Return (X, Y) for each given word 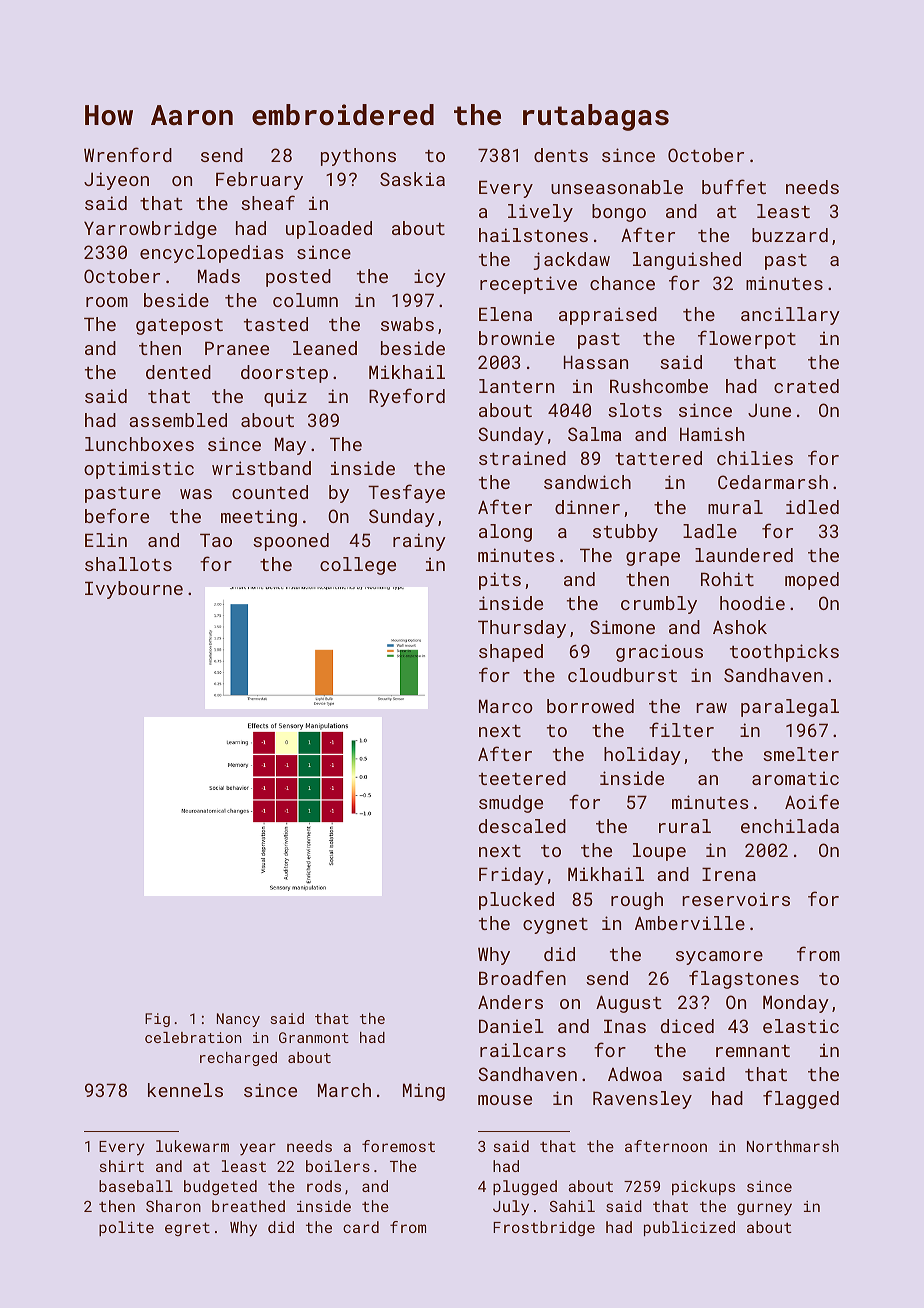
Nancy (238, 1020)
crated (806, 386)
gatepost (179, 327)
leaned (325, 348)
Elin (106, 540)
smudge (511, 804)
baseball (136, 1186)
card (361, 1227)
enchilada (790, 826)
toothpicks (784, 653)
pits (500, 581)
